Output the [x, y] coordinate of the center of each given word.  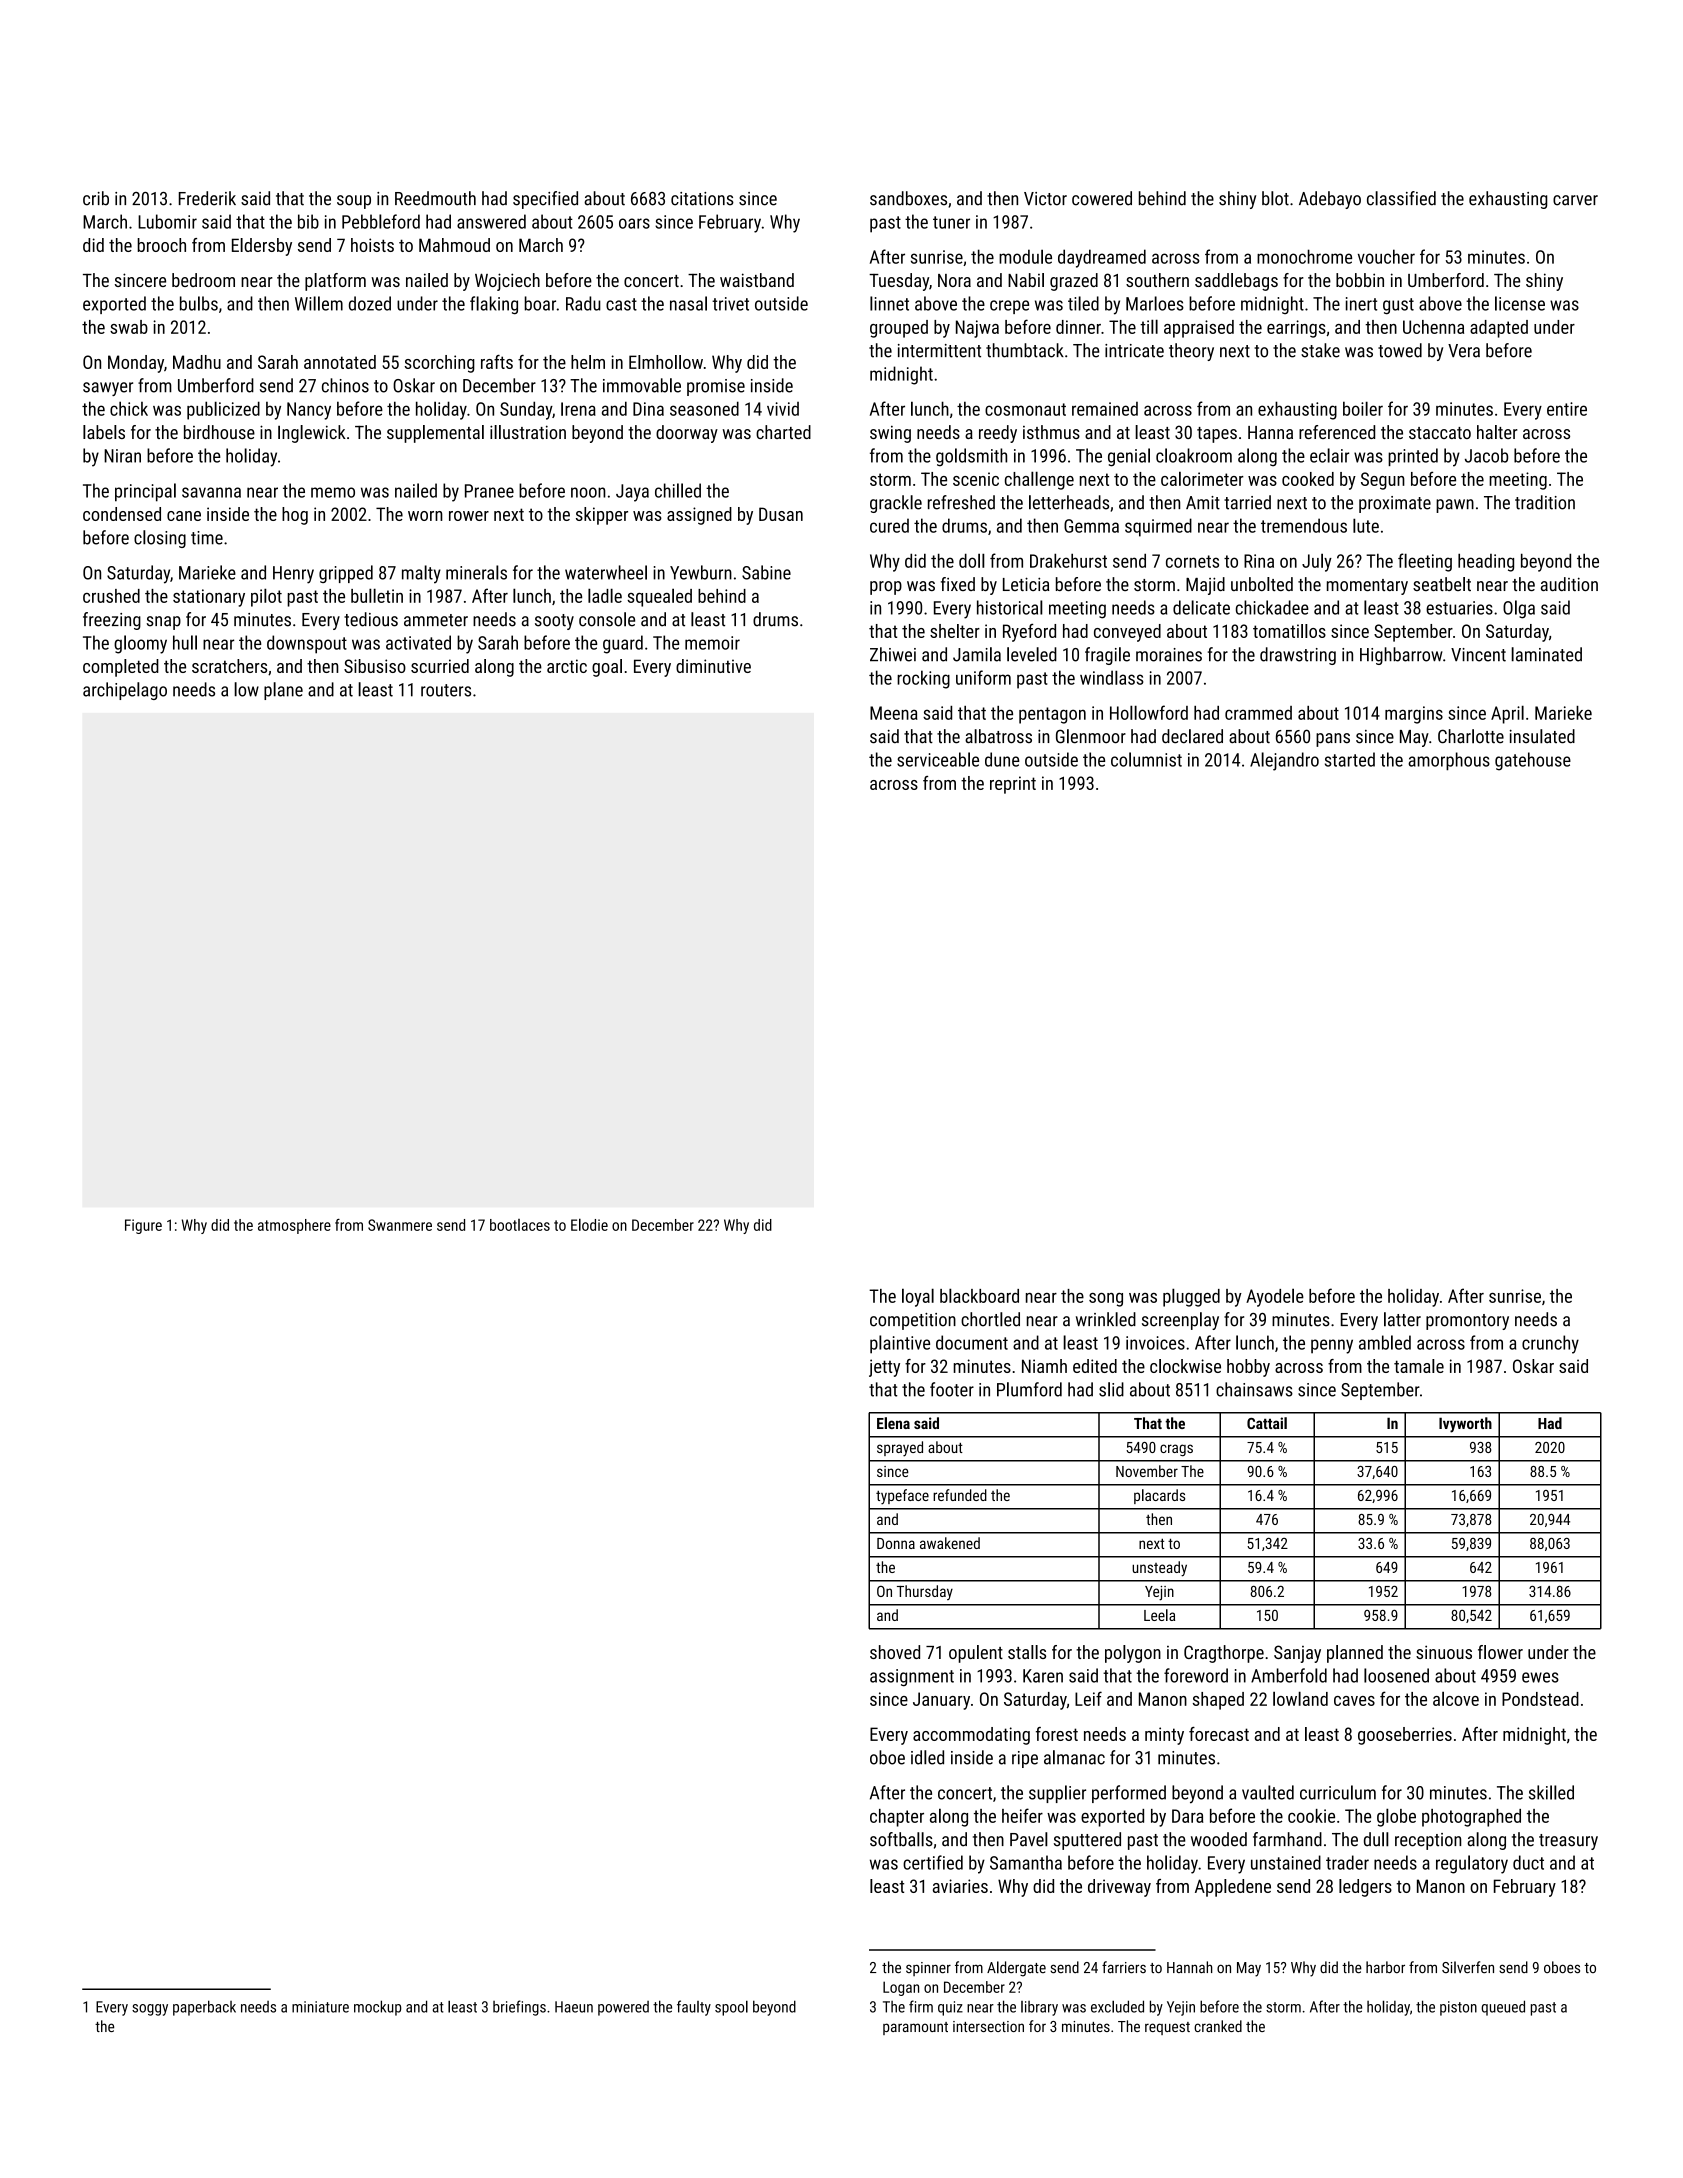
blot [1275, 198]
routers [446, 690]
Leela [1159, 1615]
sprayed [900, 1449]
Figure [143, 1226]
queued [1503, 2008]
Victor [1045, 199]
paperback [204, 2008]
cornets [1192, 561]
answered [491, 221]
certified [933, 1862]
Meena [894, 713]
